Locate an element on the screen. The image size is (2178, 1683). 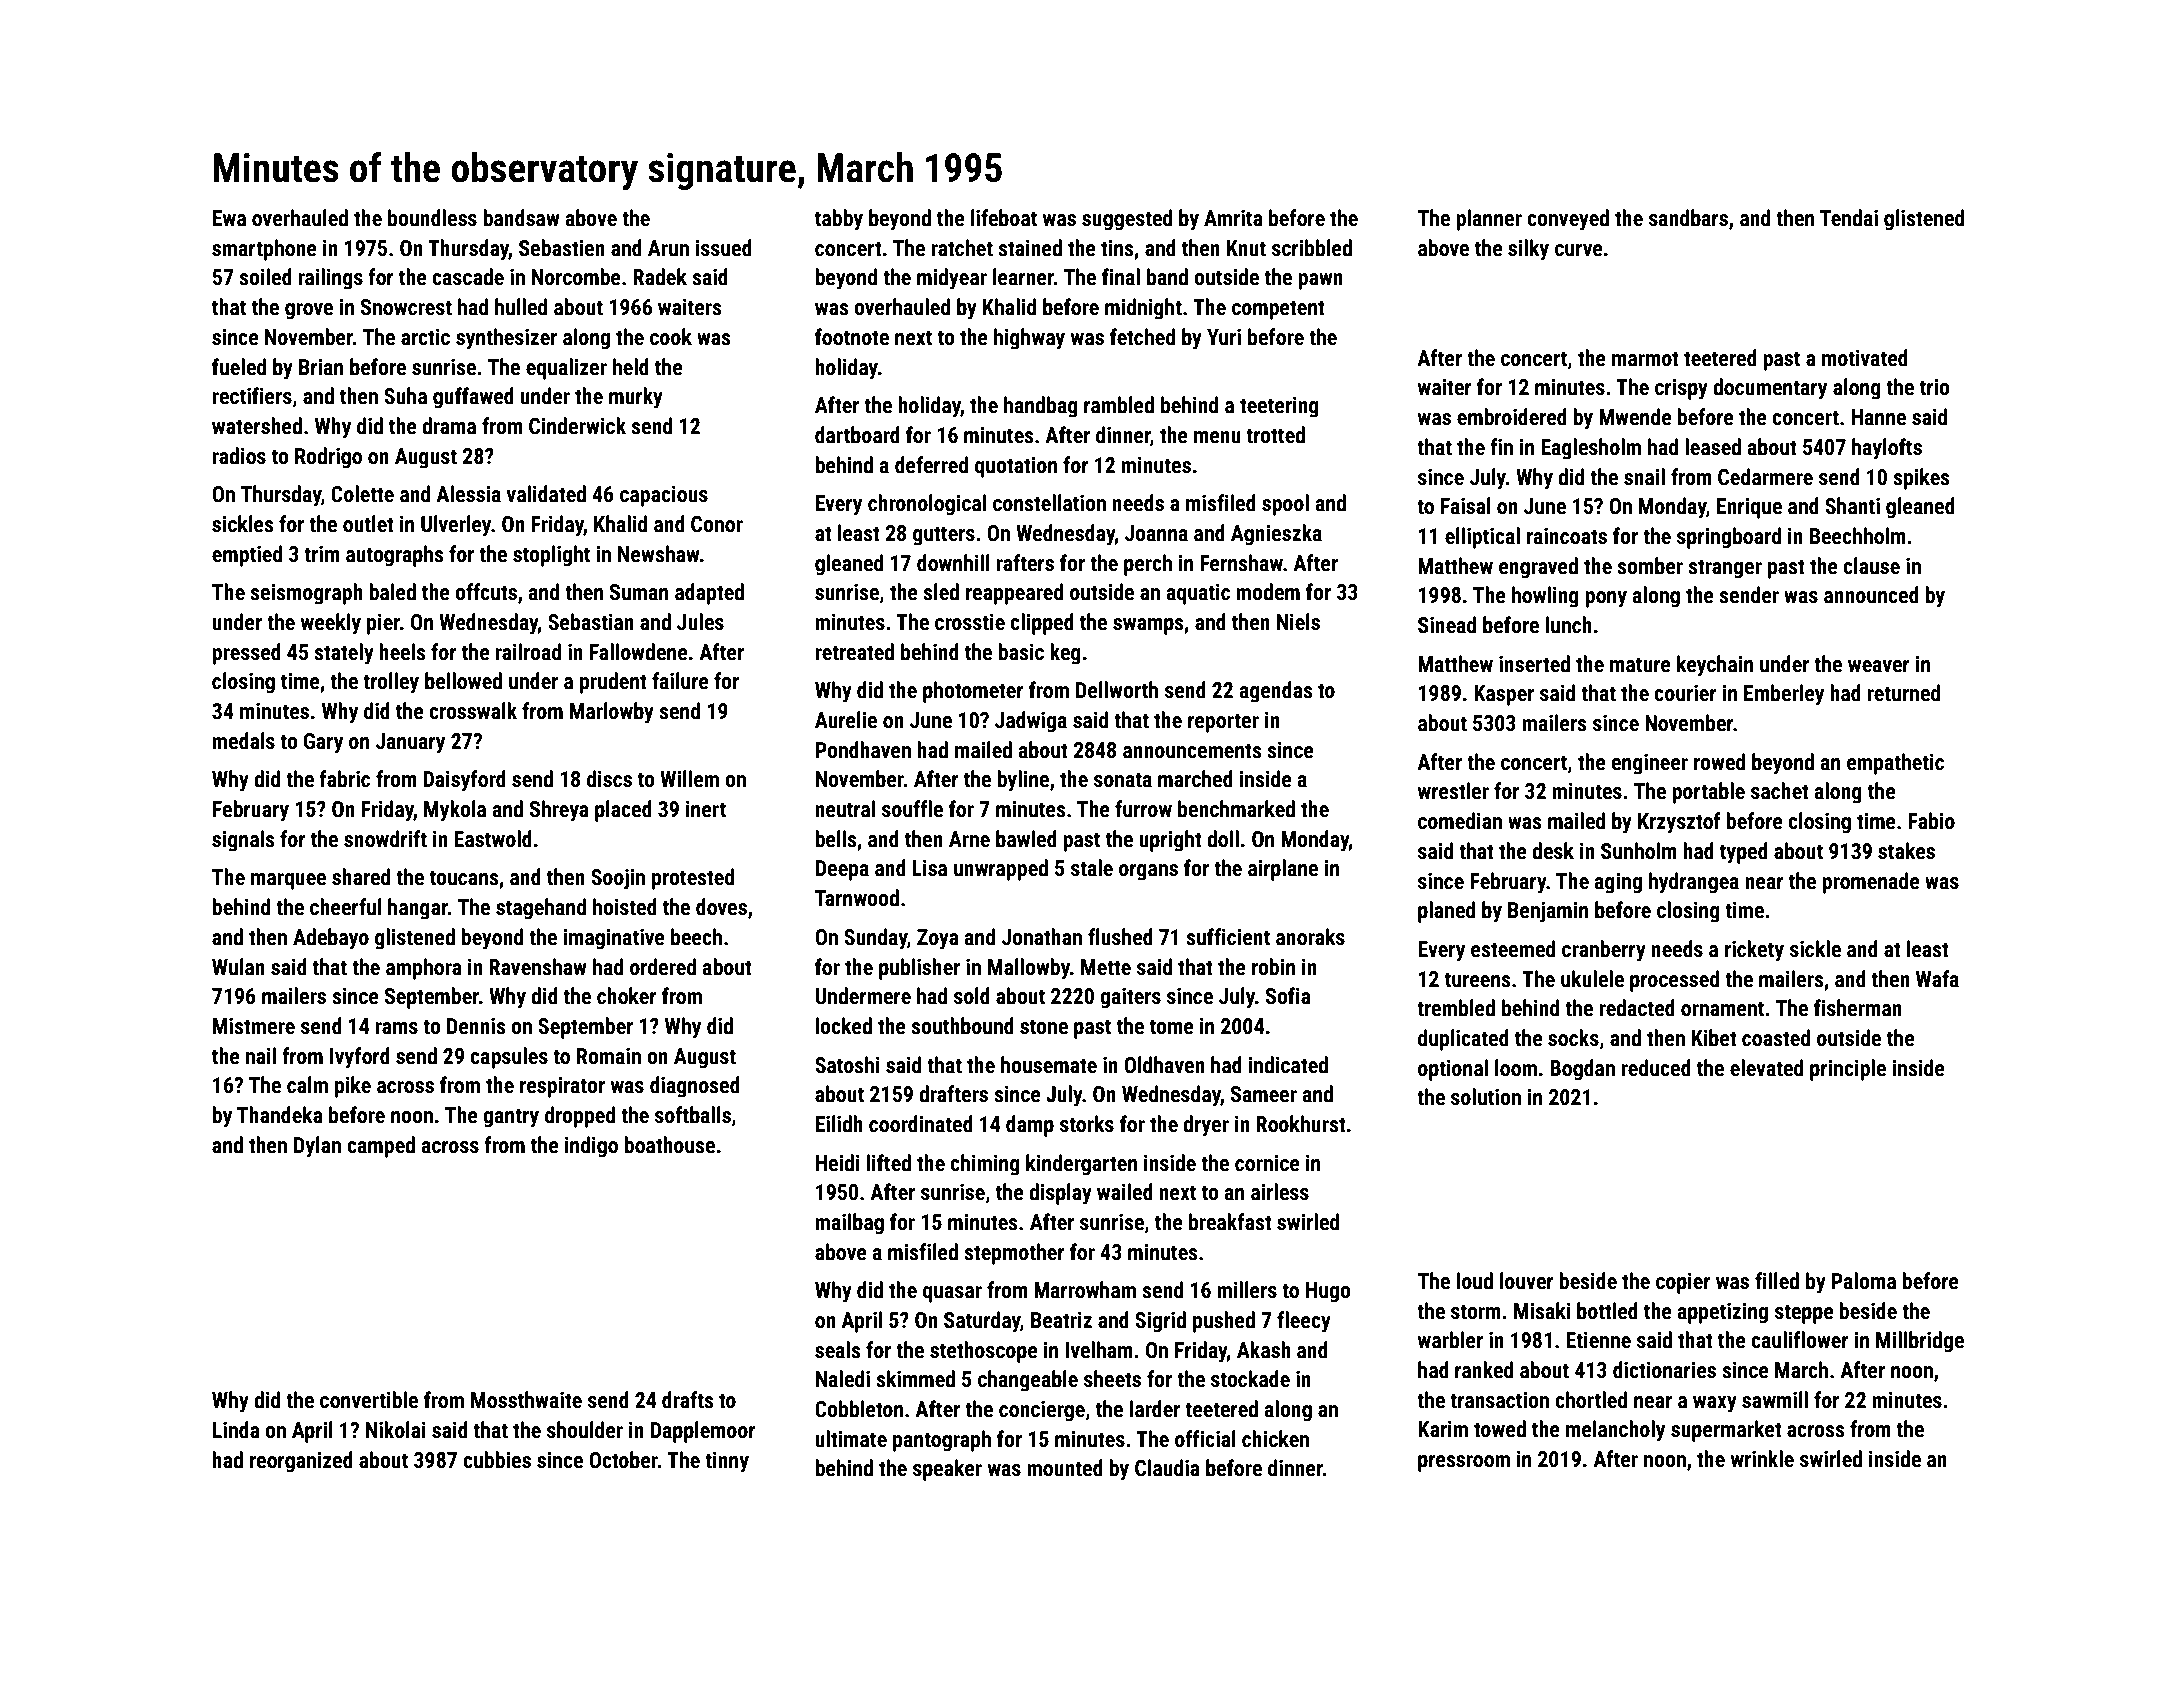
Pondhaven is located at coordinates (863, 750).
